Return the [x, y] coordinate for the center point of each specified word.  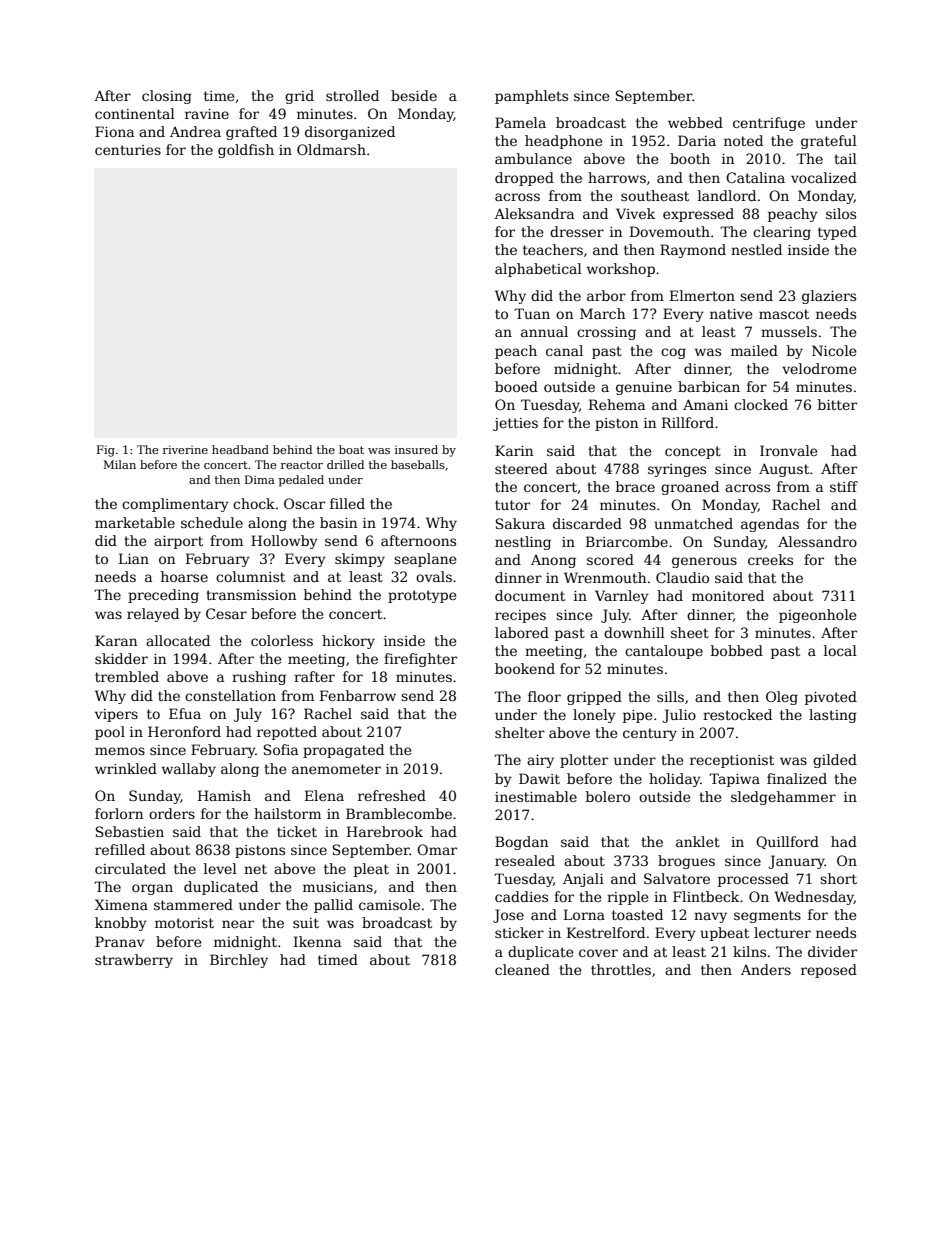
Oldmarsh [331, 149]
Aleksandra [534, 213]
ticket [297, 831]
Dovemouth [670, 231]
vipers [116, 715]
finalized [797, 778]
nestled [756, 249]
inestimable [536, 796]
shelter [520, 732]
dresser [577, 231]
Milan [120, 464]
